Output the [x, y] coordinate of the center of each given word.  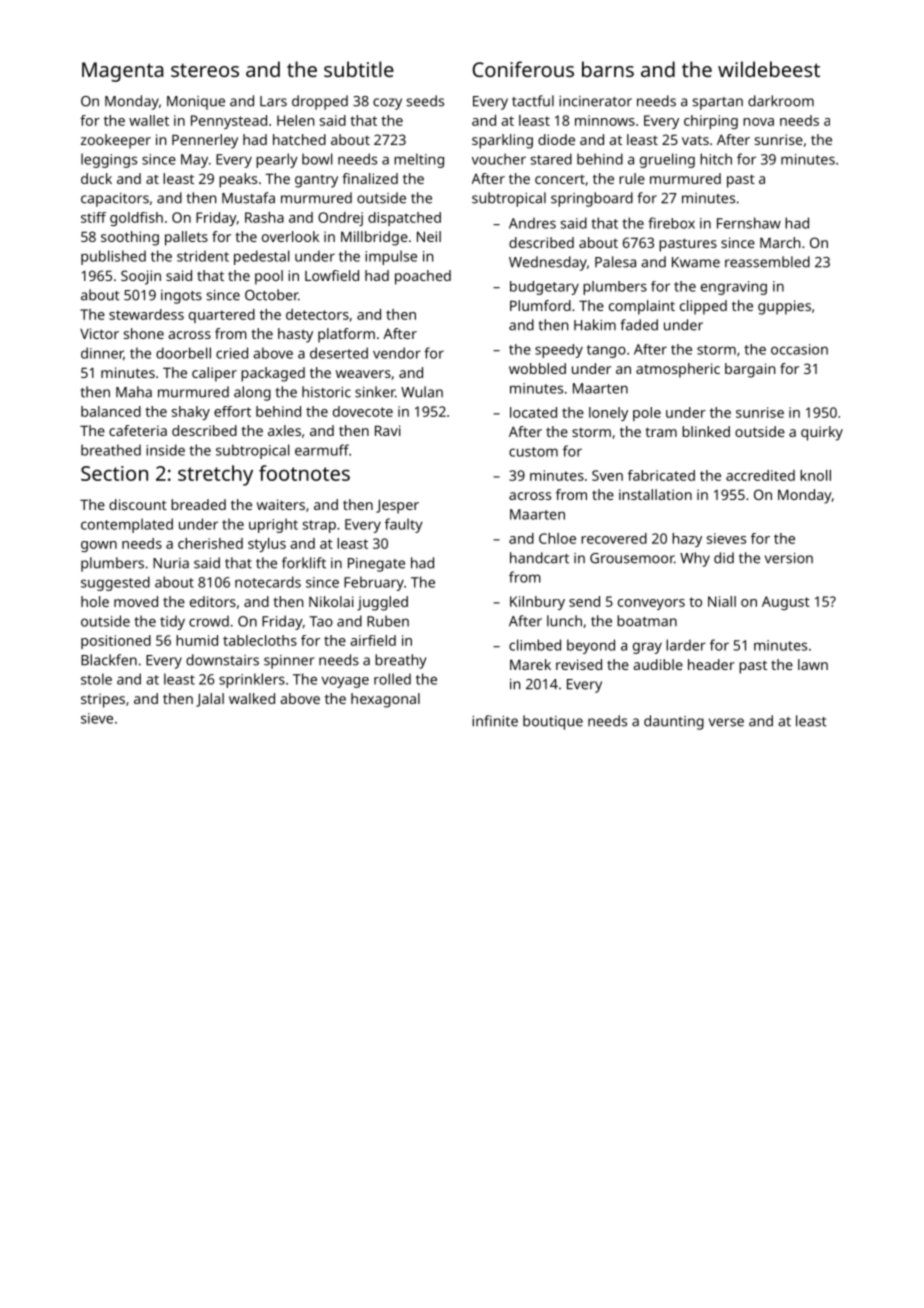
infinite [495, 721]
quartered [222, 316]
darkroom [781, 101]
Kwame [696, 262]
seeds [425, 101]
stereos [205, 70]
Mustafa [248, 198]
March [780, 242]
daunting [674, 722]
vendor [397, 353]
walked [252, 698]
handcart [539, 558]
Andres [532, 223]
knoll [815, 475]
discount [138, 504]
